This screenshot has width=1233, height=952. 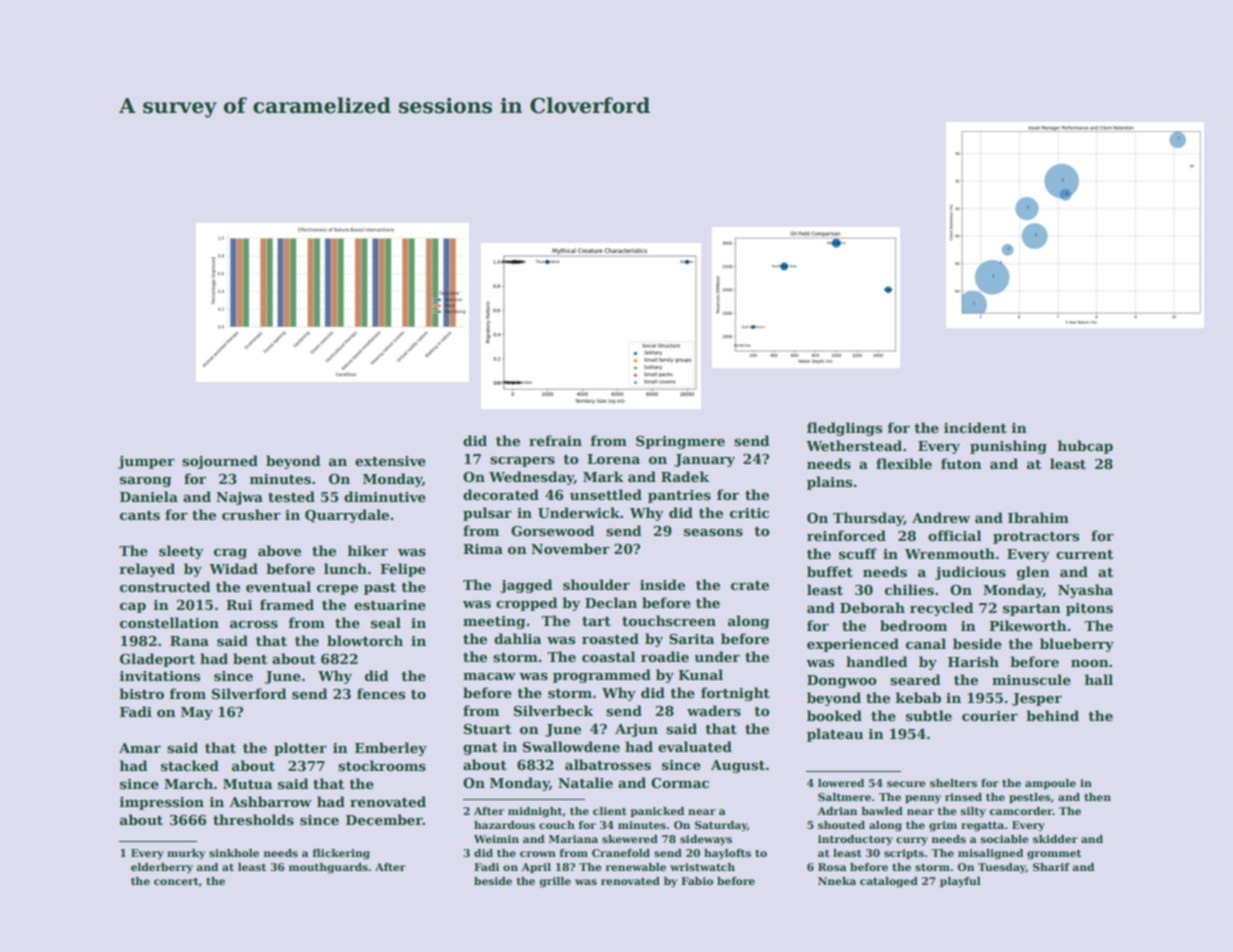 What do you see at coordinates (680, 442) in the screenshot?
I see `Springmere` at bounding box center [680, 442].
